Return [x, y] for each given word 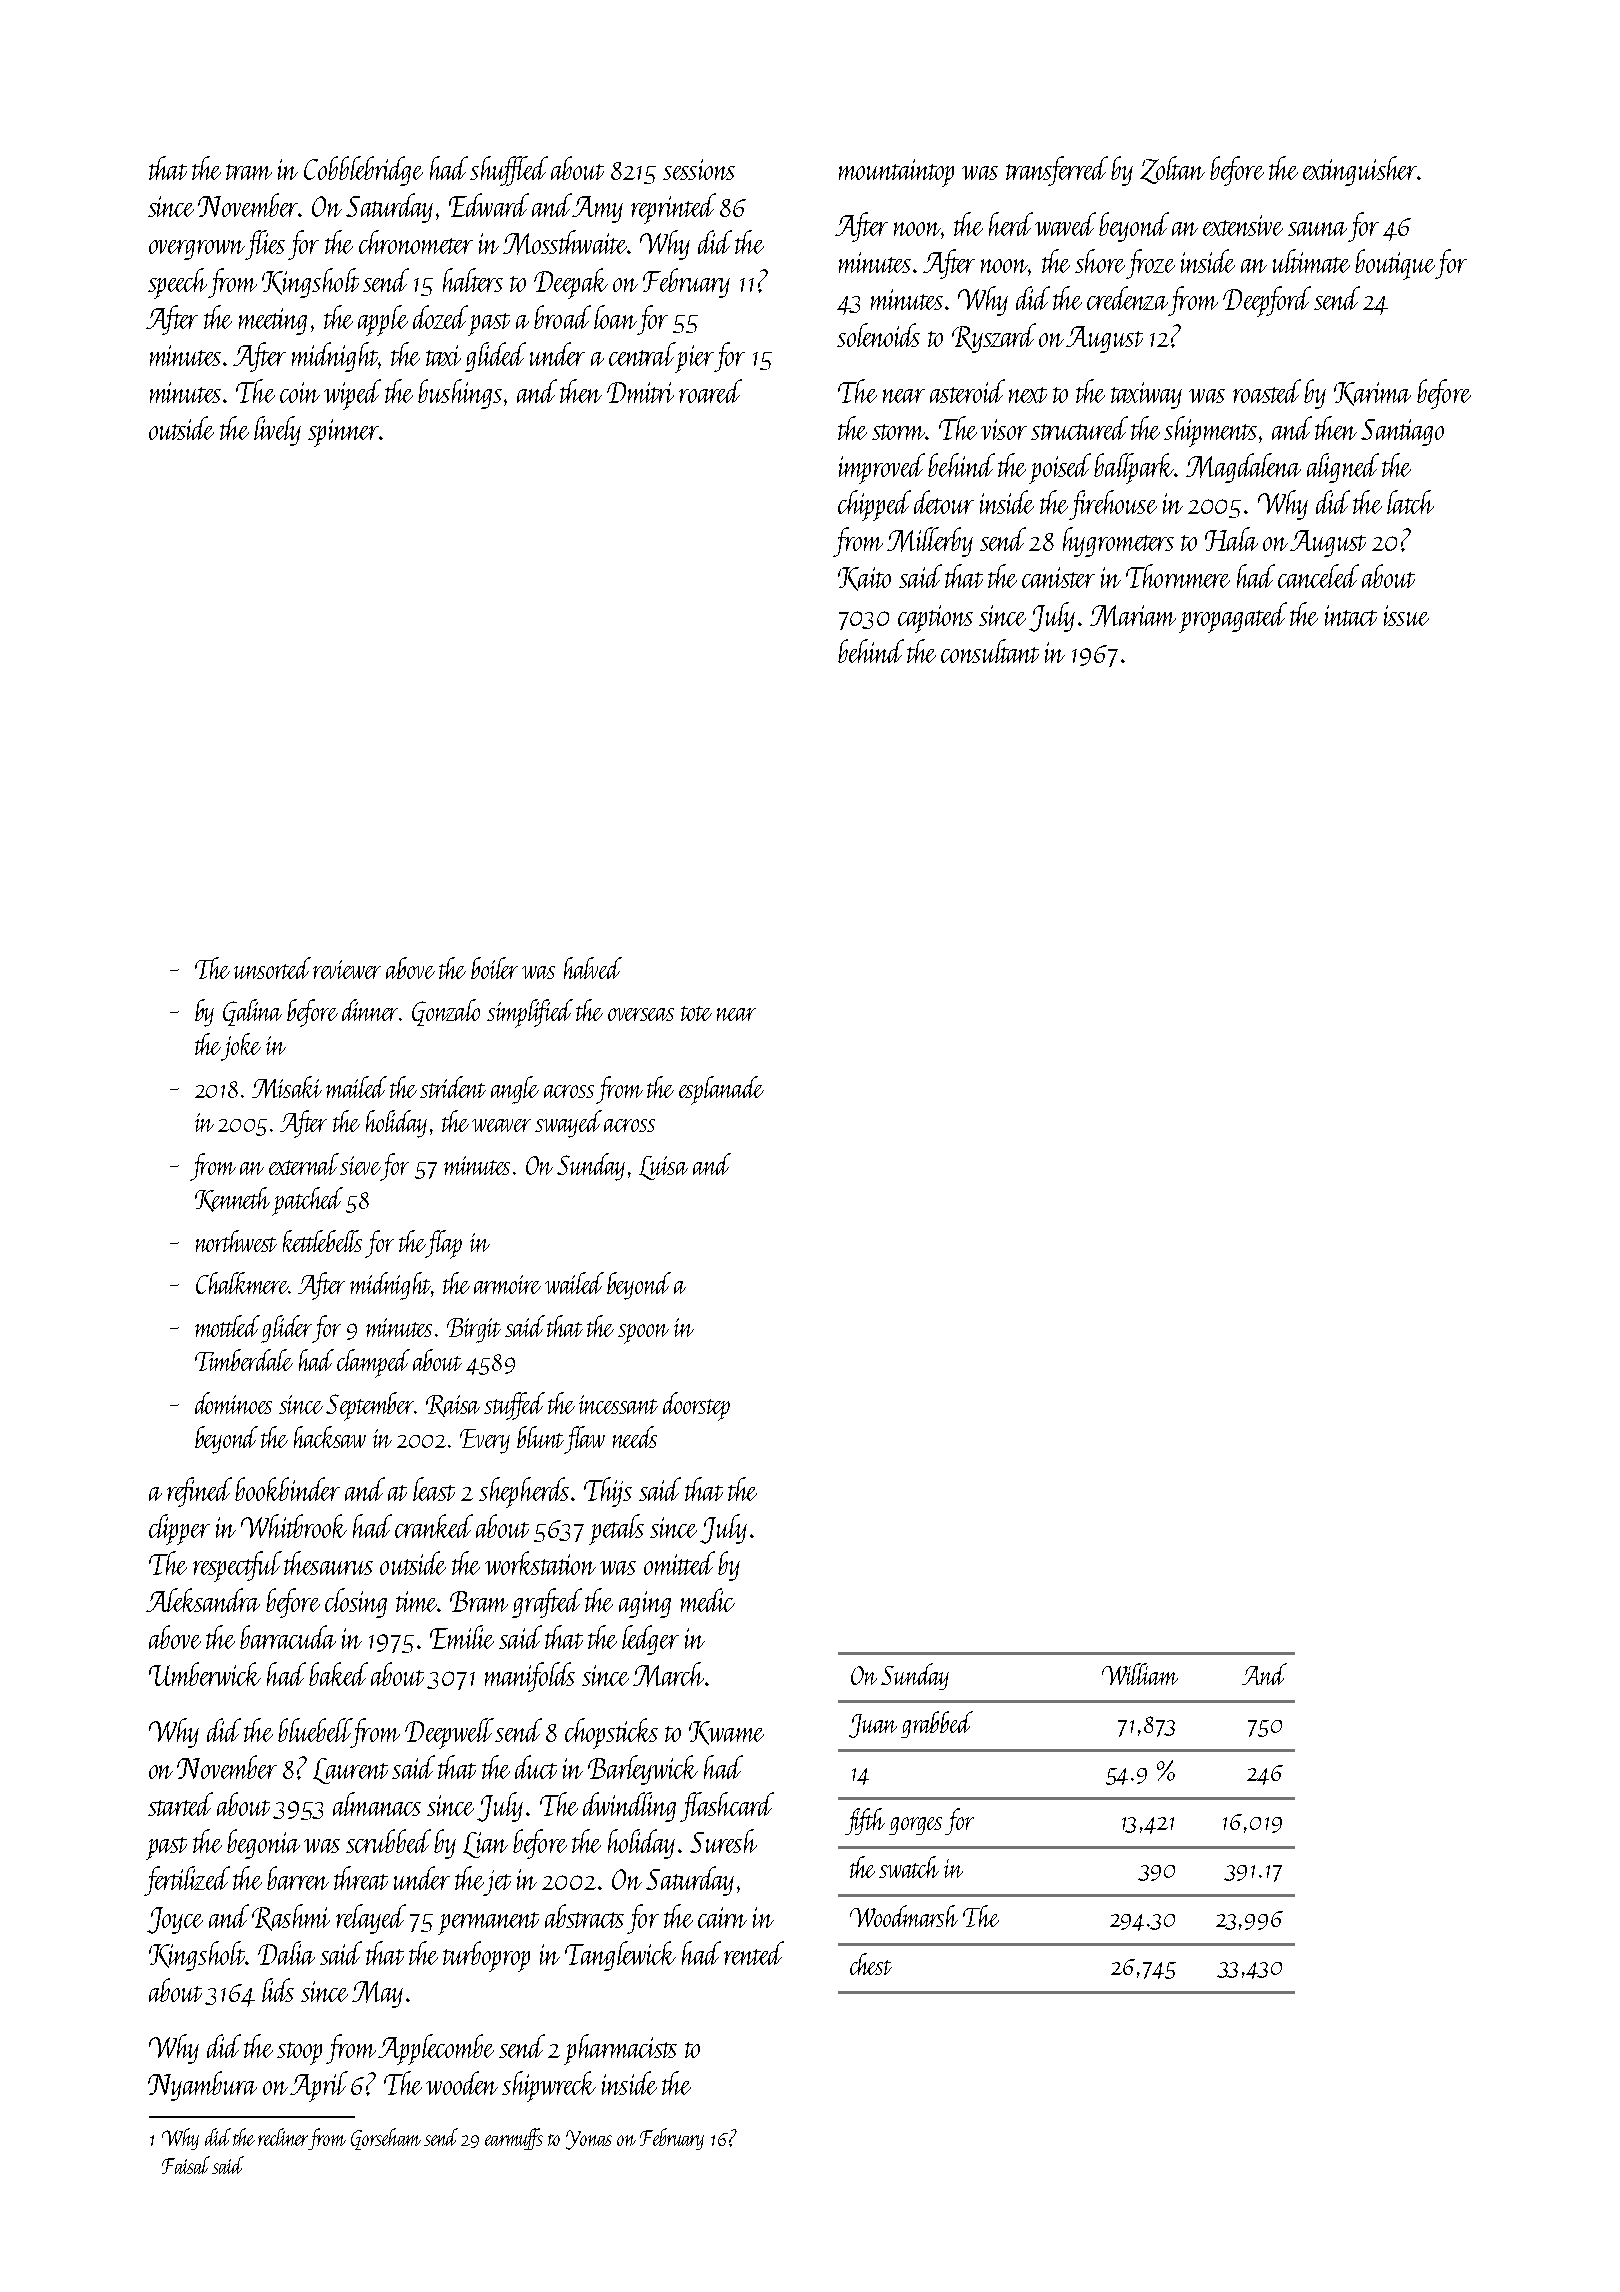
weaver [501, 1125]
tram [249, 172]
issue [1406, 615]
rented [754, 1953]
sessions [699, 169]
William [1140, 1674]
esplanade [721, 1090]
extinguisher [1360, 171]
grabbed [937, 1724]
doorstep [696, 1406]
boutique [1395, 264]
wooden [462, 2083]
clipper [179, 1529]
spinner [343, 433]
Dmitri [640, 392]
